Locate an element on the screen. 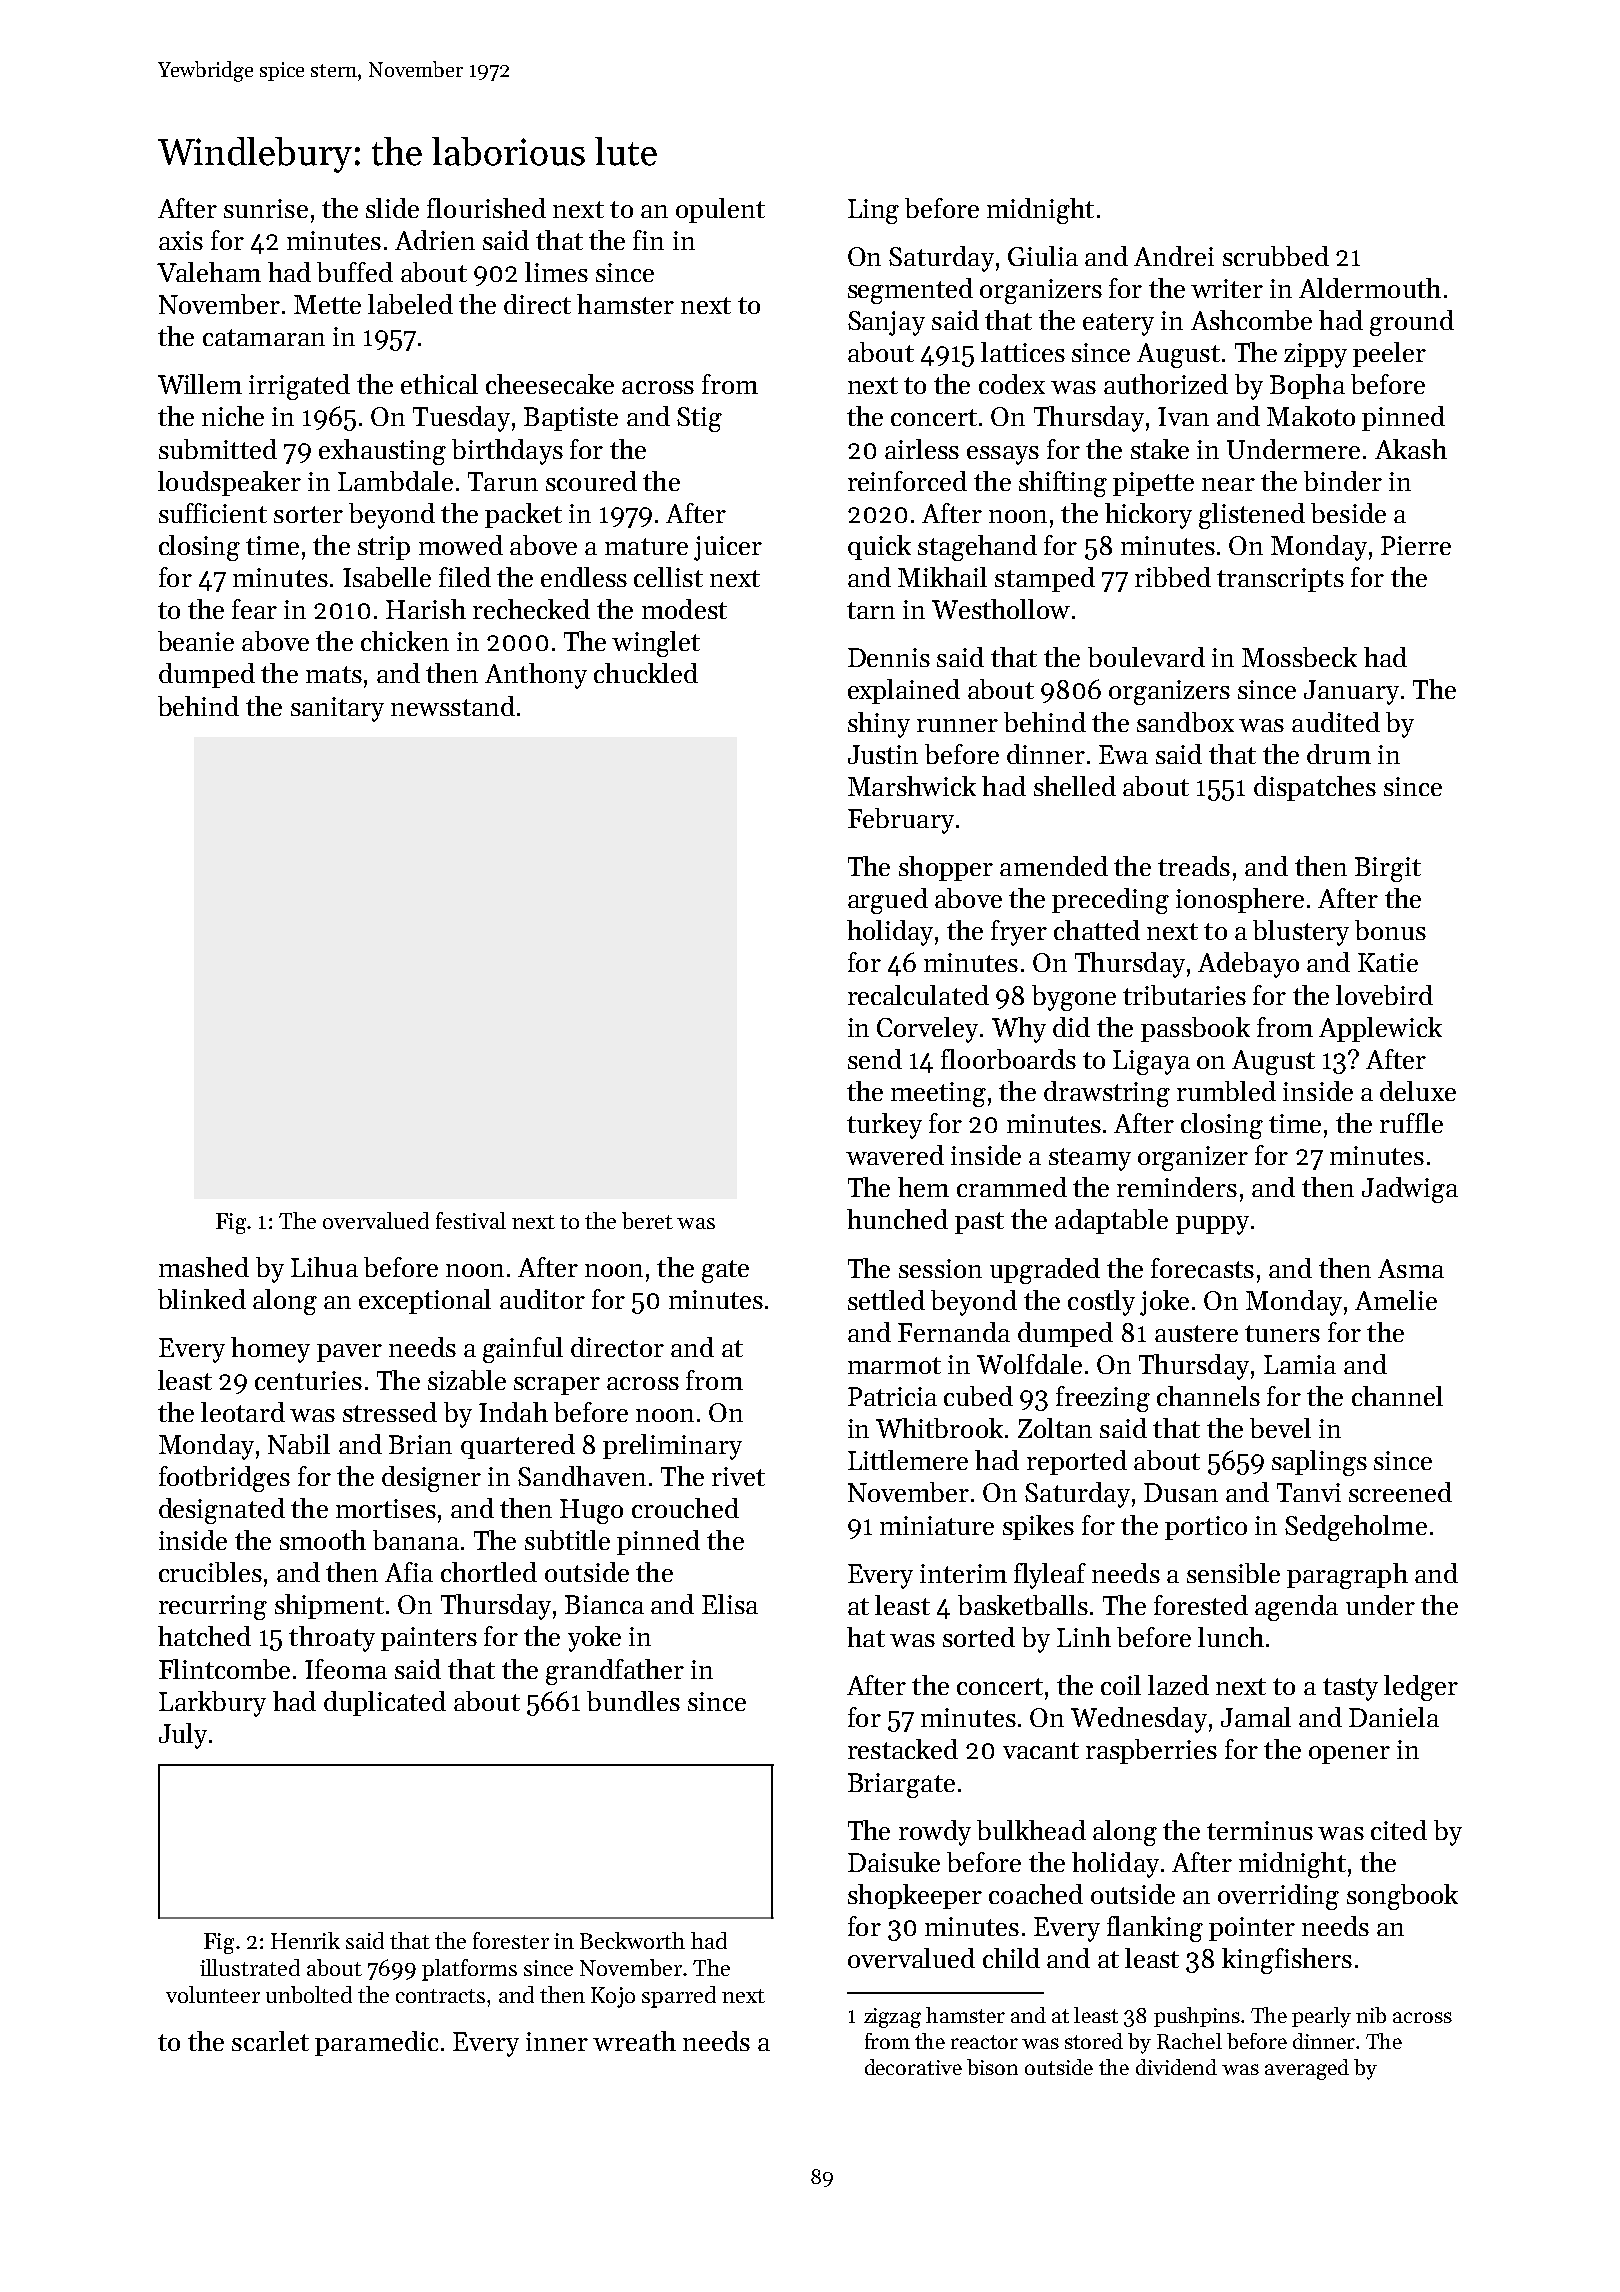 The image size is (1620, 2292). ruffle is located at coordinates (1411, 1123).
